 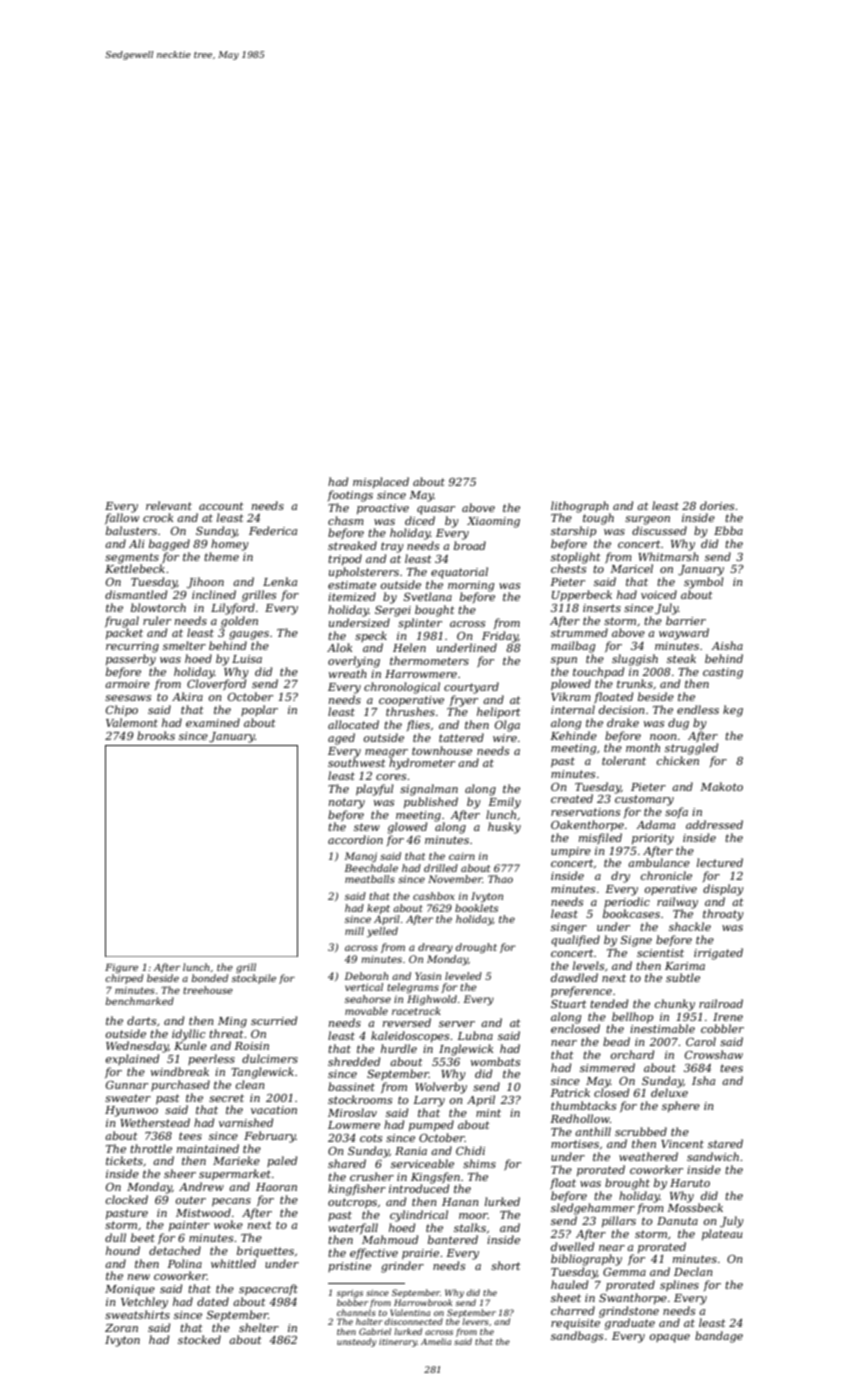 I want to click on misplaced, so click(x=381, y=482).
